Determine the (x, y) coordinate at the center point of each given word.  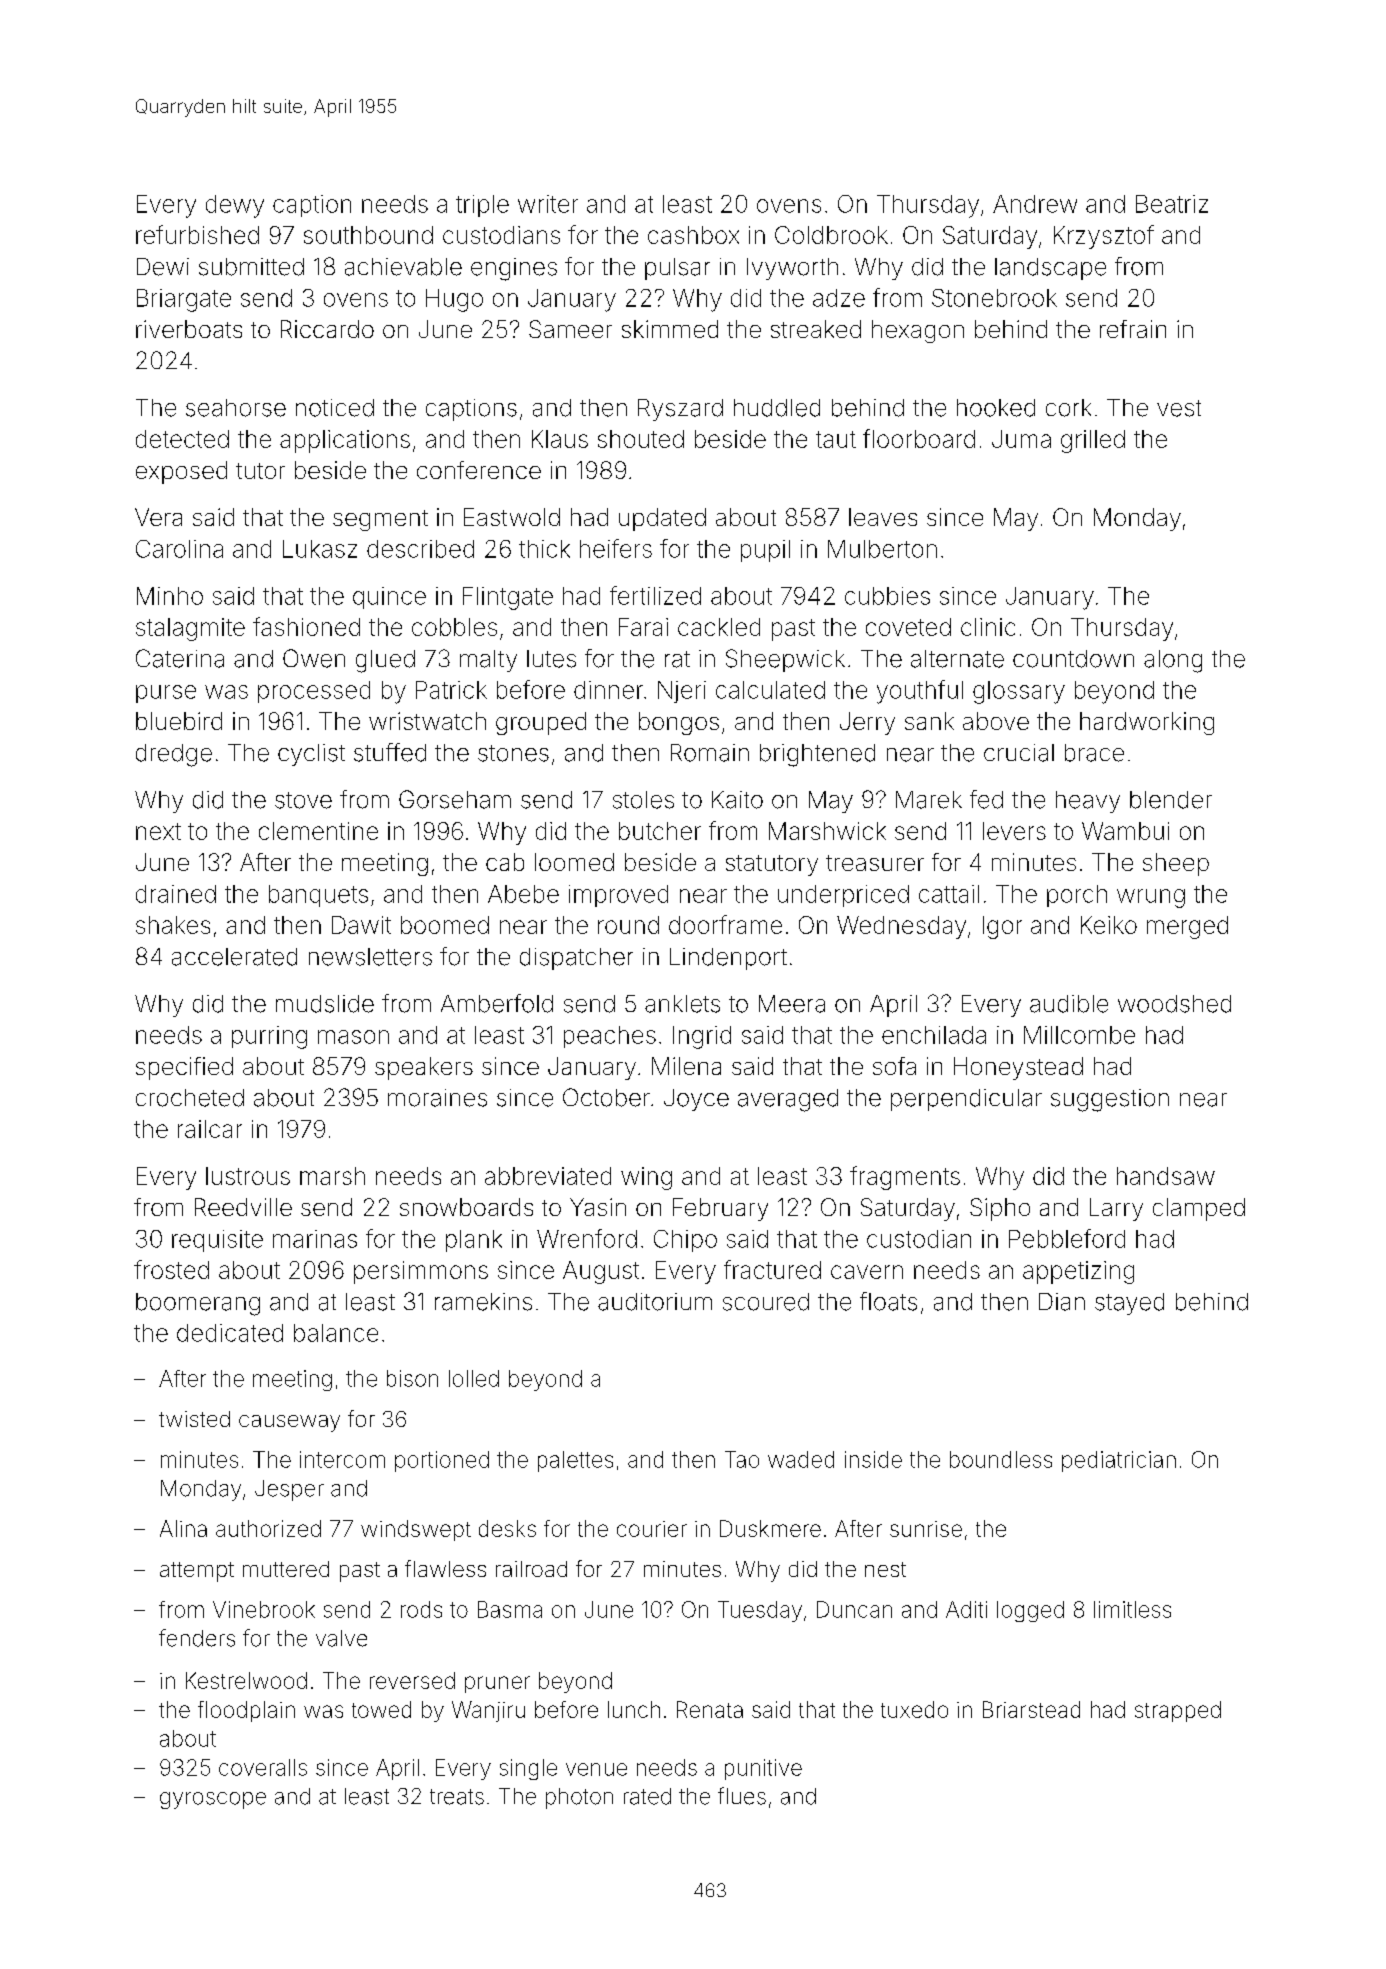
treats (457, 1797)
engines (514, 269)
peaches (610, 1037)
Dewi (163, 267)
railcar (210, 1129)
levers (1014, 831)
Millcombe (1079, 1035)
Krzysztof (1104, 237)
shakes (173, 925)
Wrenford (587, 1238)
